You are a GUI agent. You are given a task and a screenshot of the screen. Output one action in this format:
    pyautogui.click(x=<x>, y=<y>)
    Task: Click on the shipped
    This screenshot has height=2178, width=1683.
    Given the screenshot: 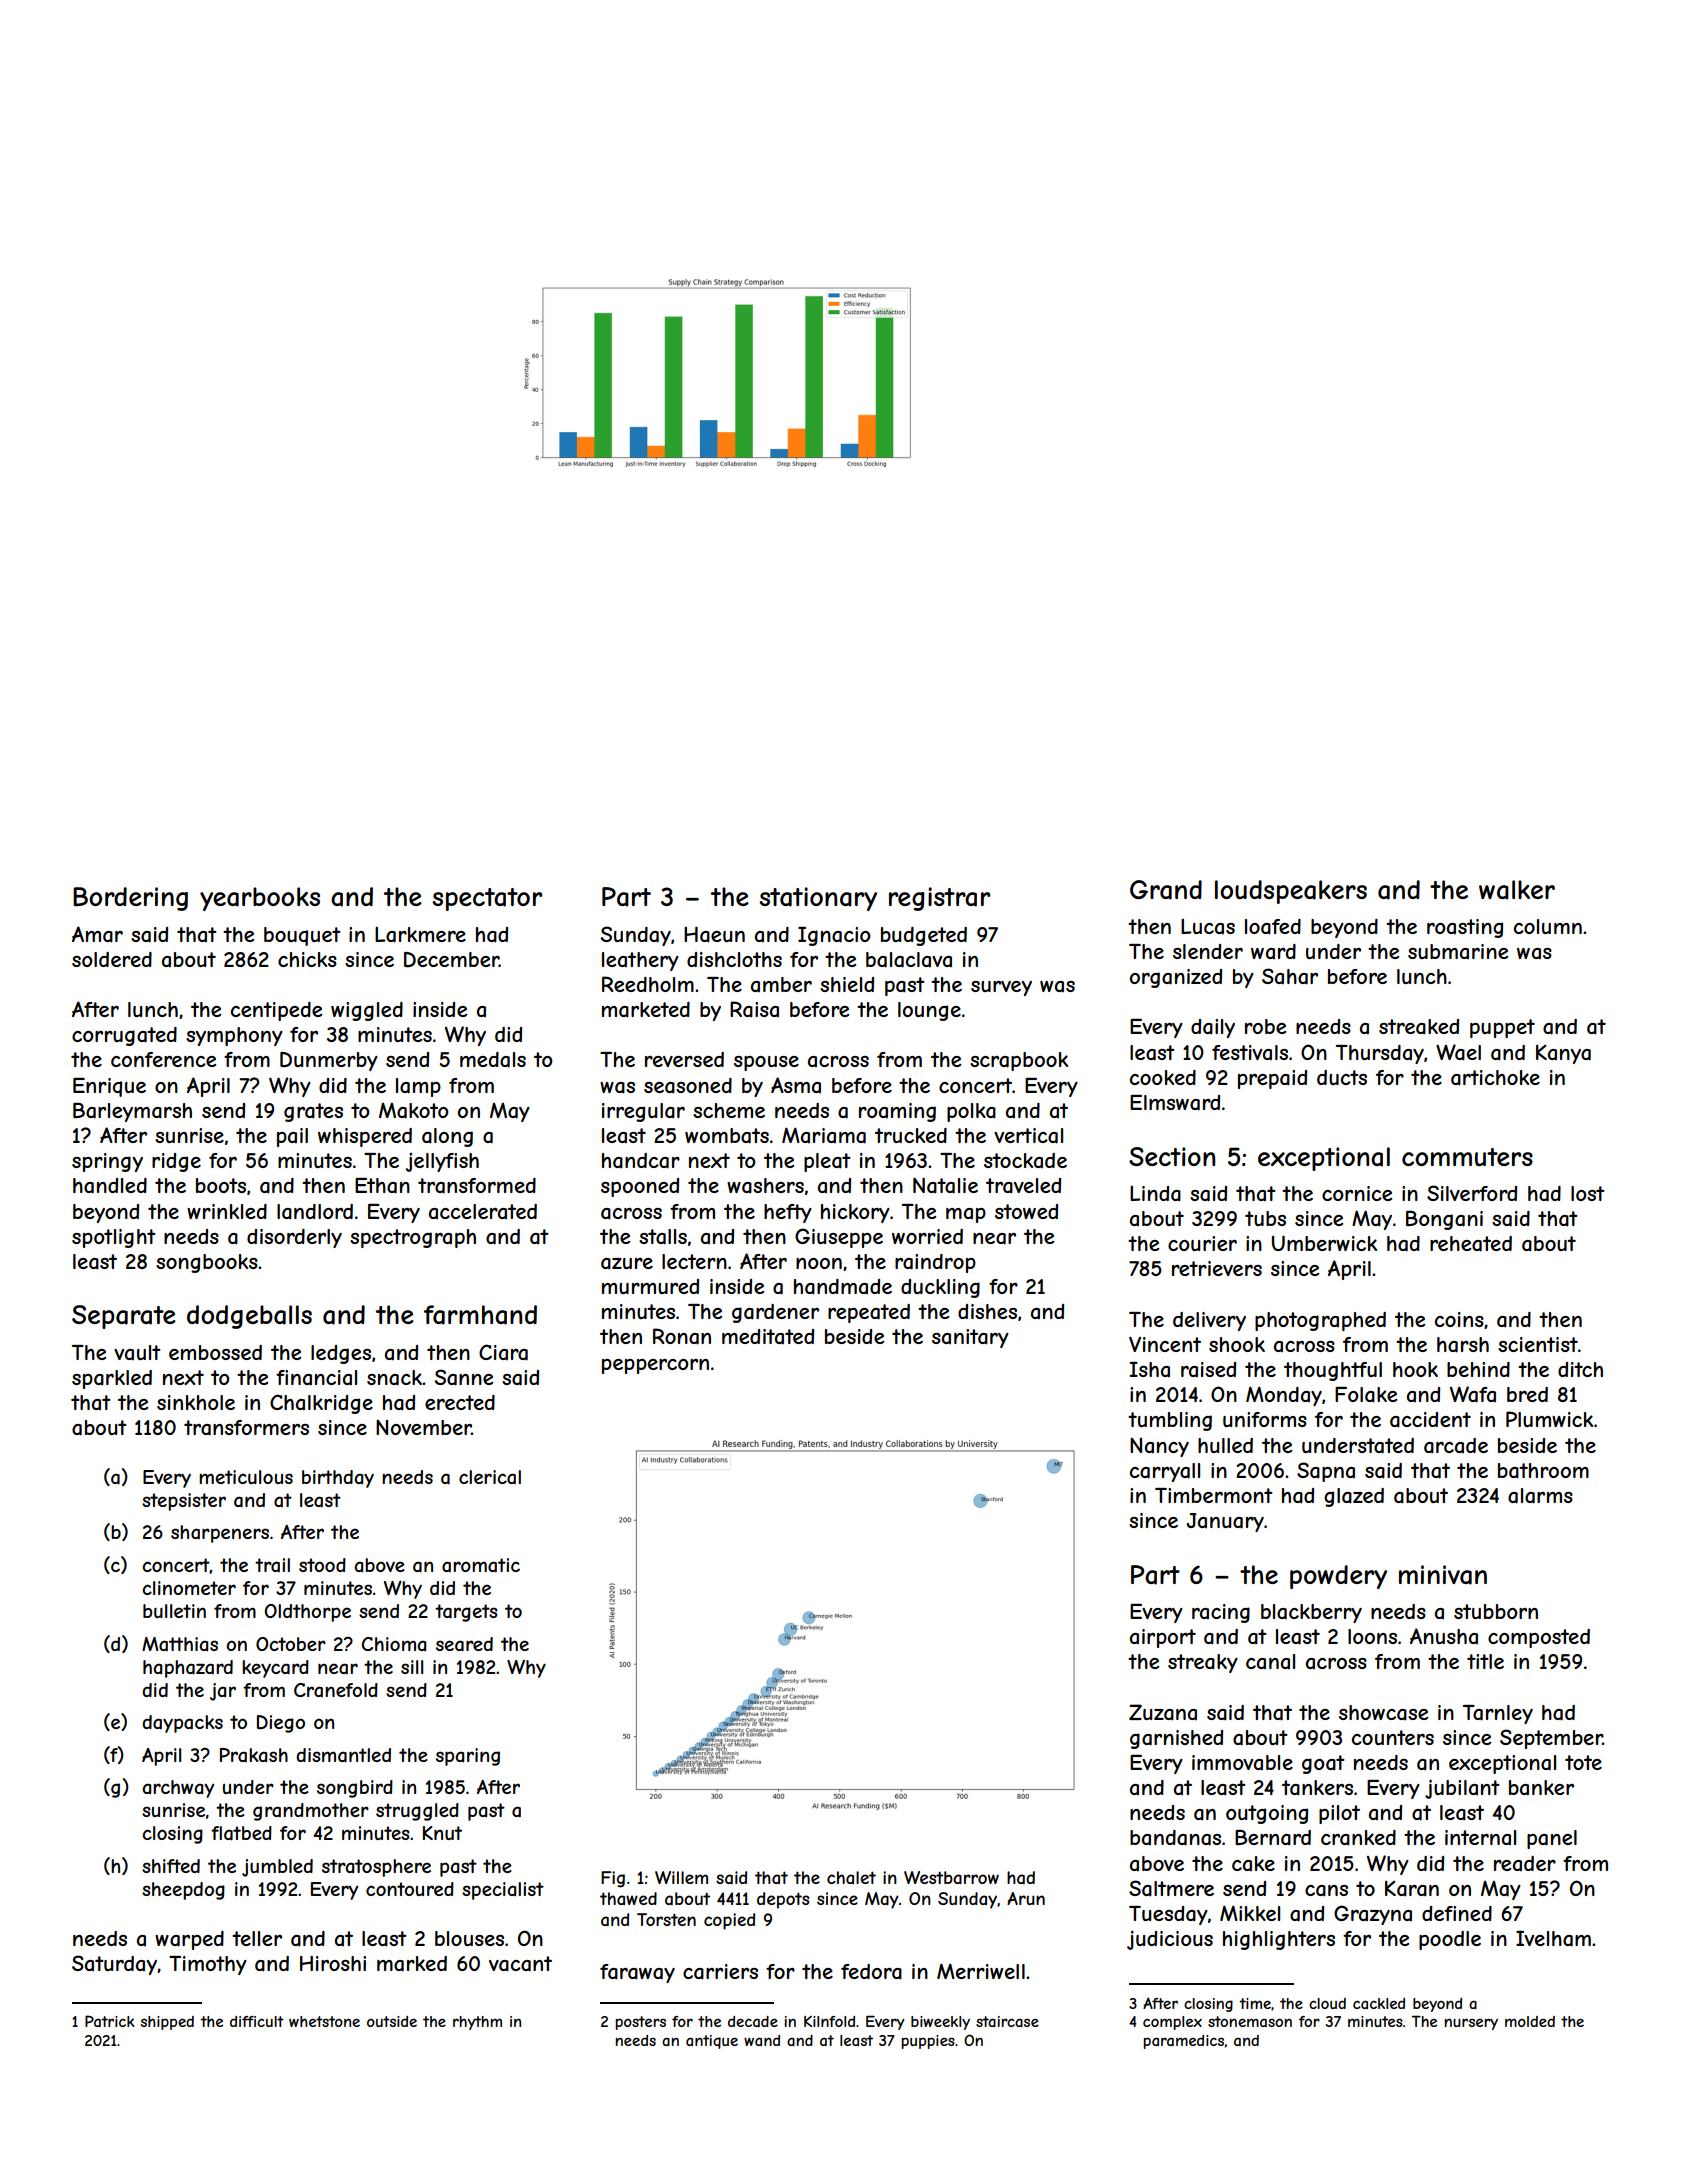 What is the action you would take?
    pyautogui.click(x=167, y=2023)
